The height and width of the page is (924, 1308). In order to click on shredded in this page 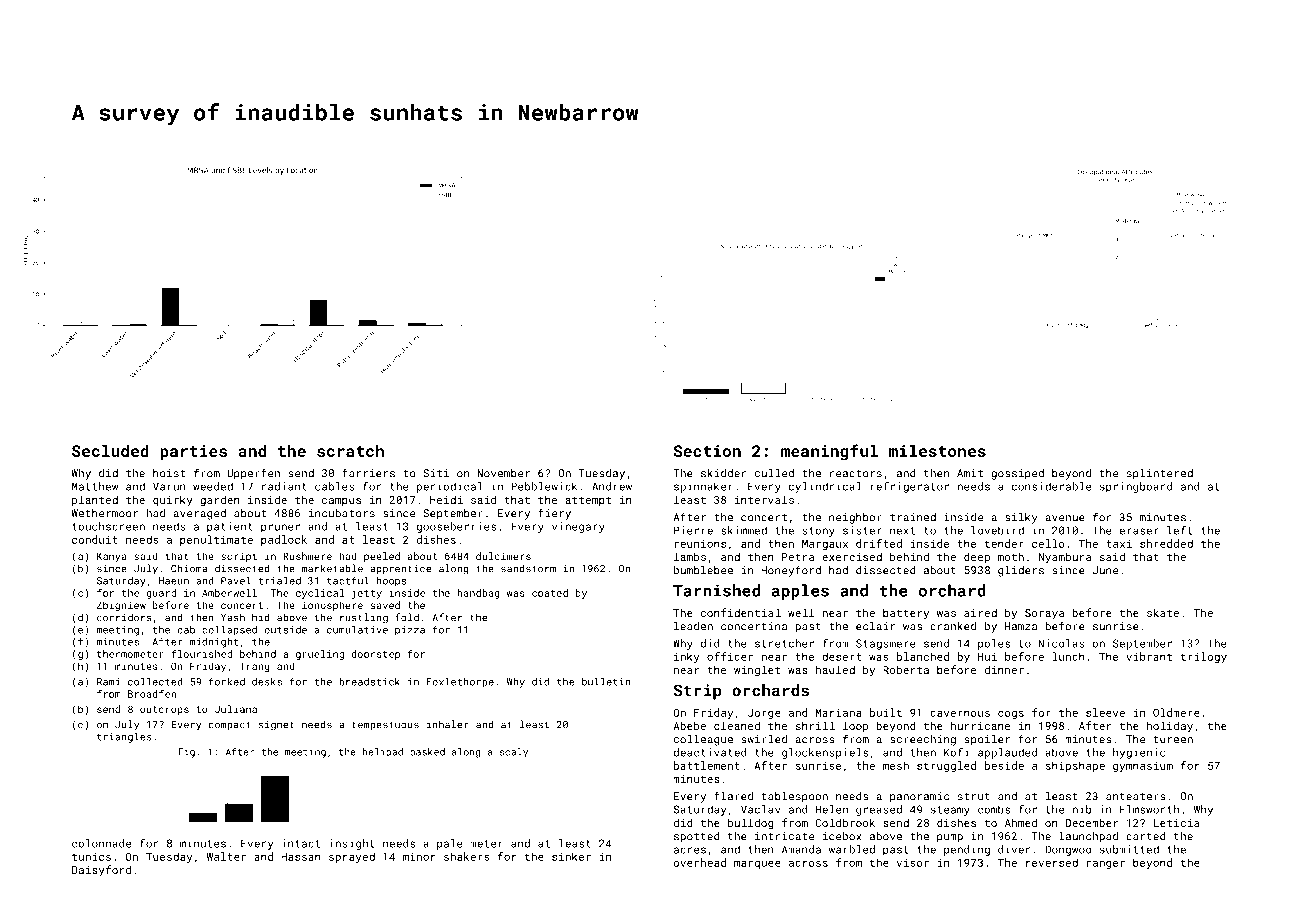, I will do `click(1166, 543)`.
